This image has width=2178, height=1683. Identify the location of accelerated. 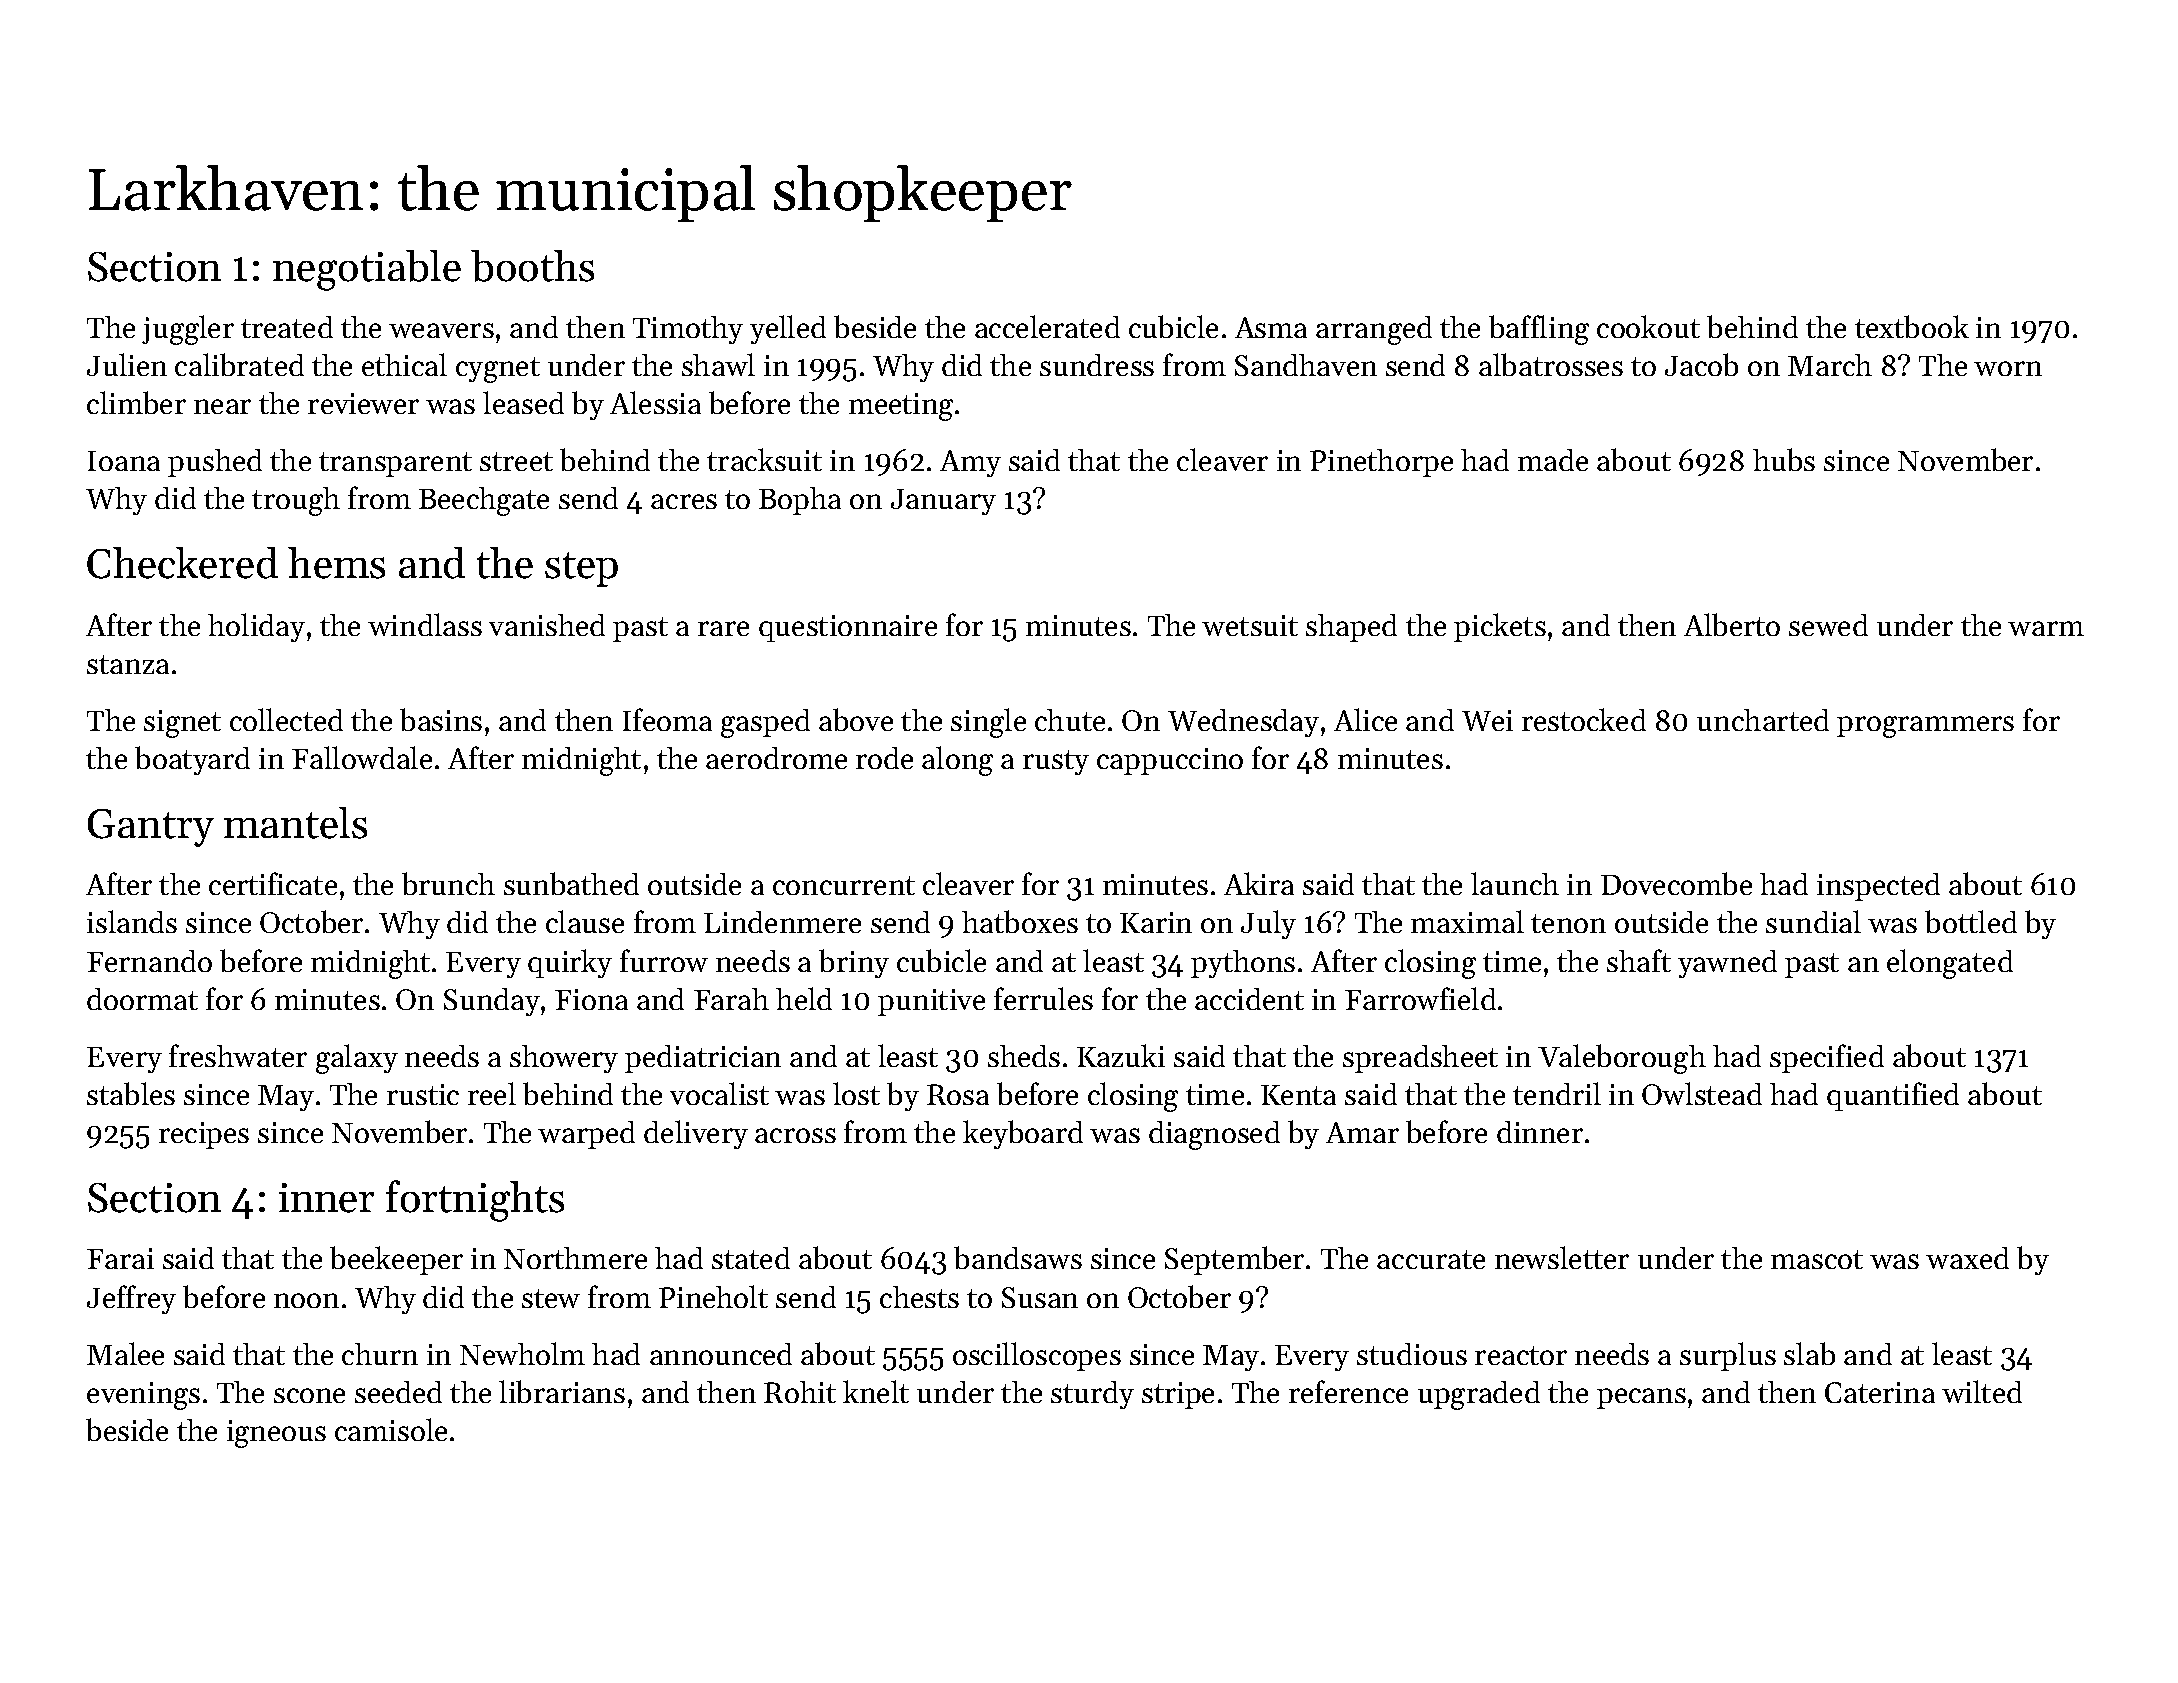
(1047, 326).
